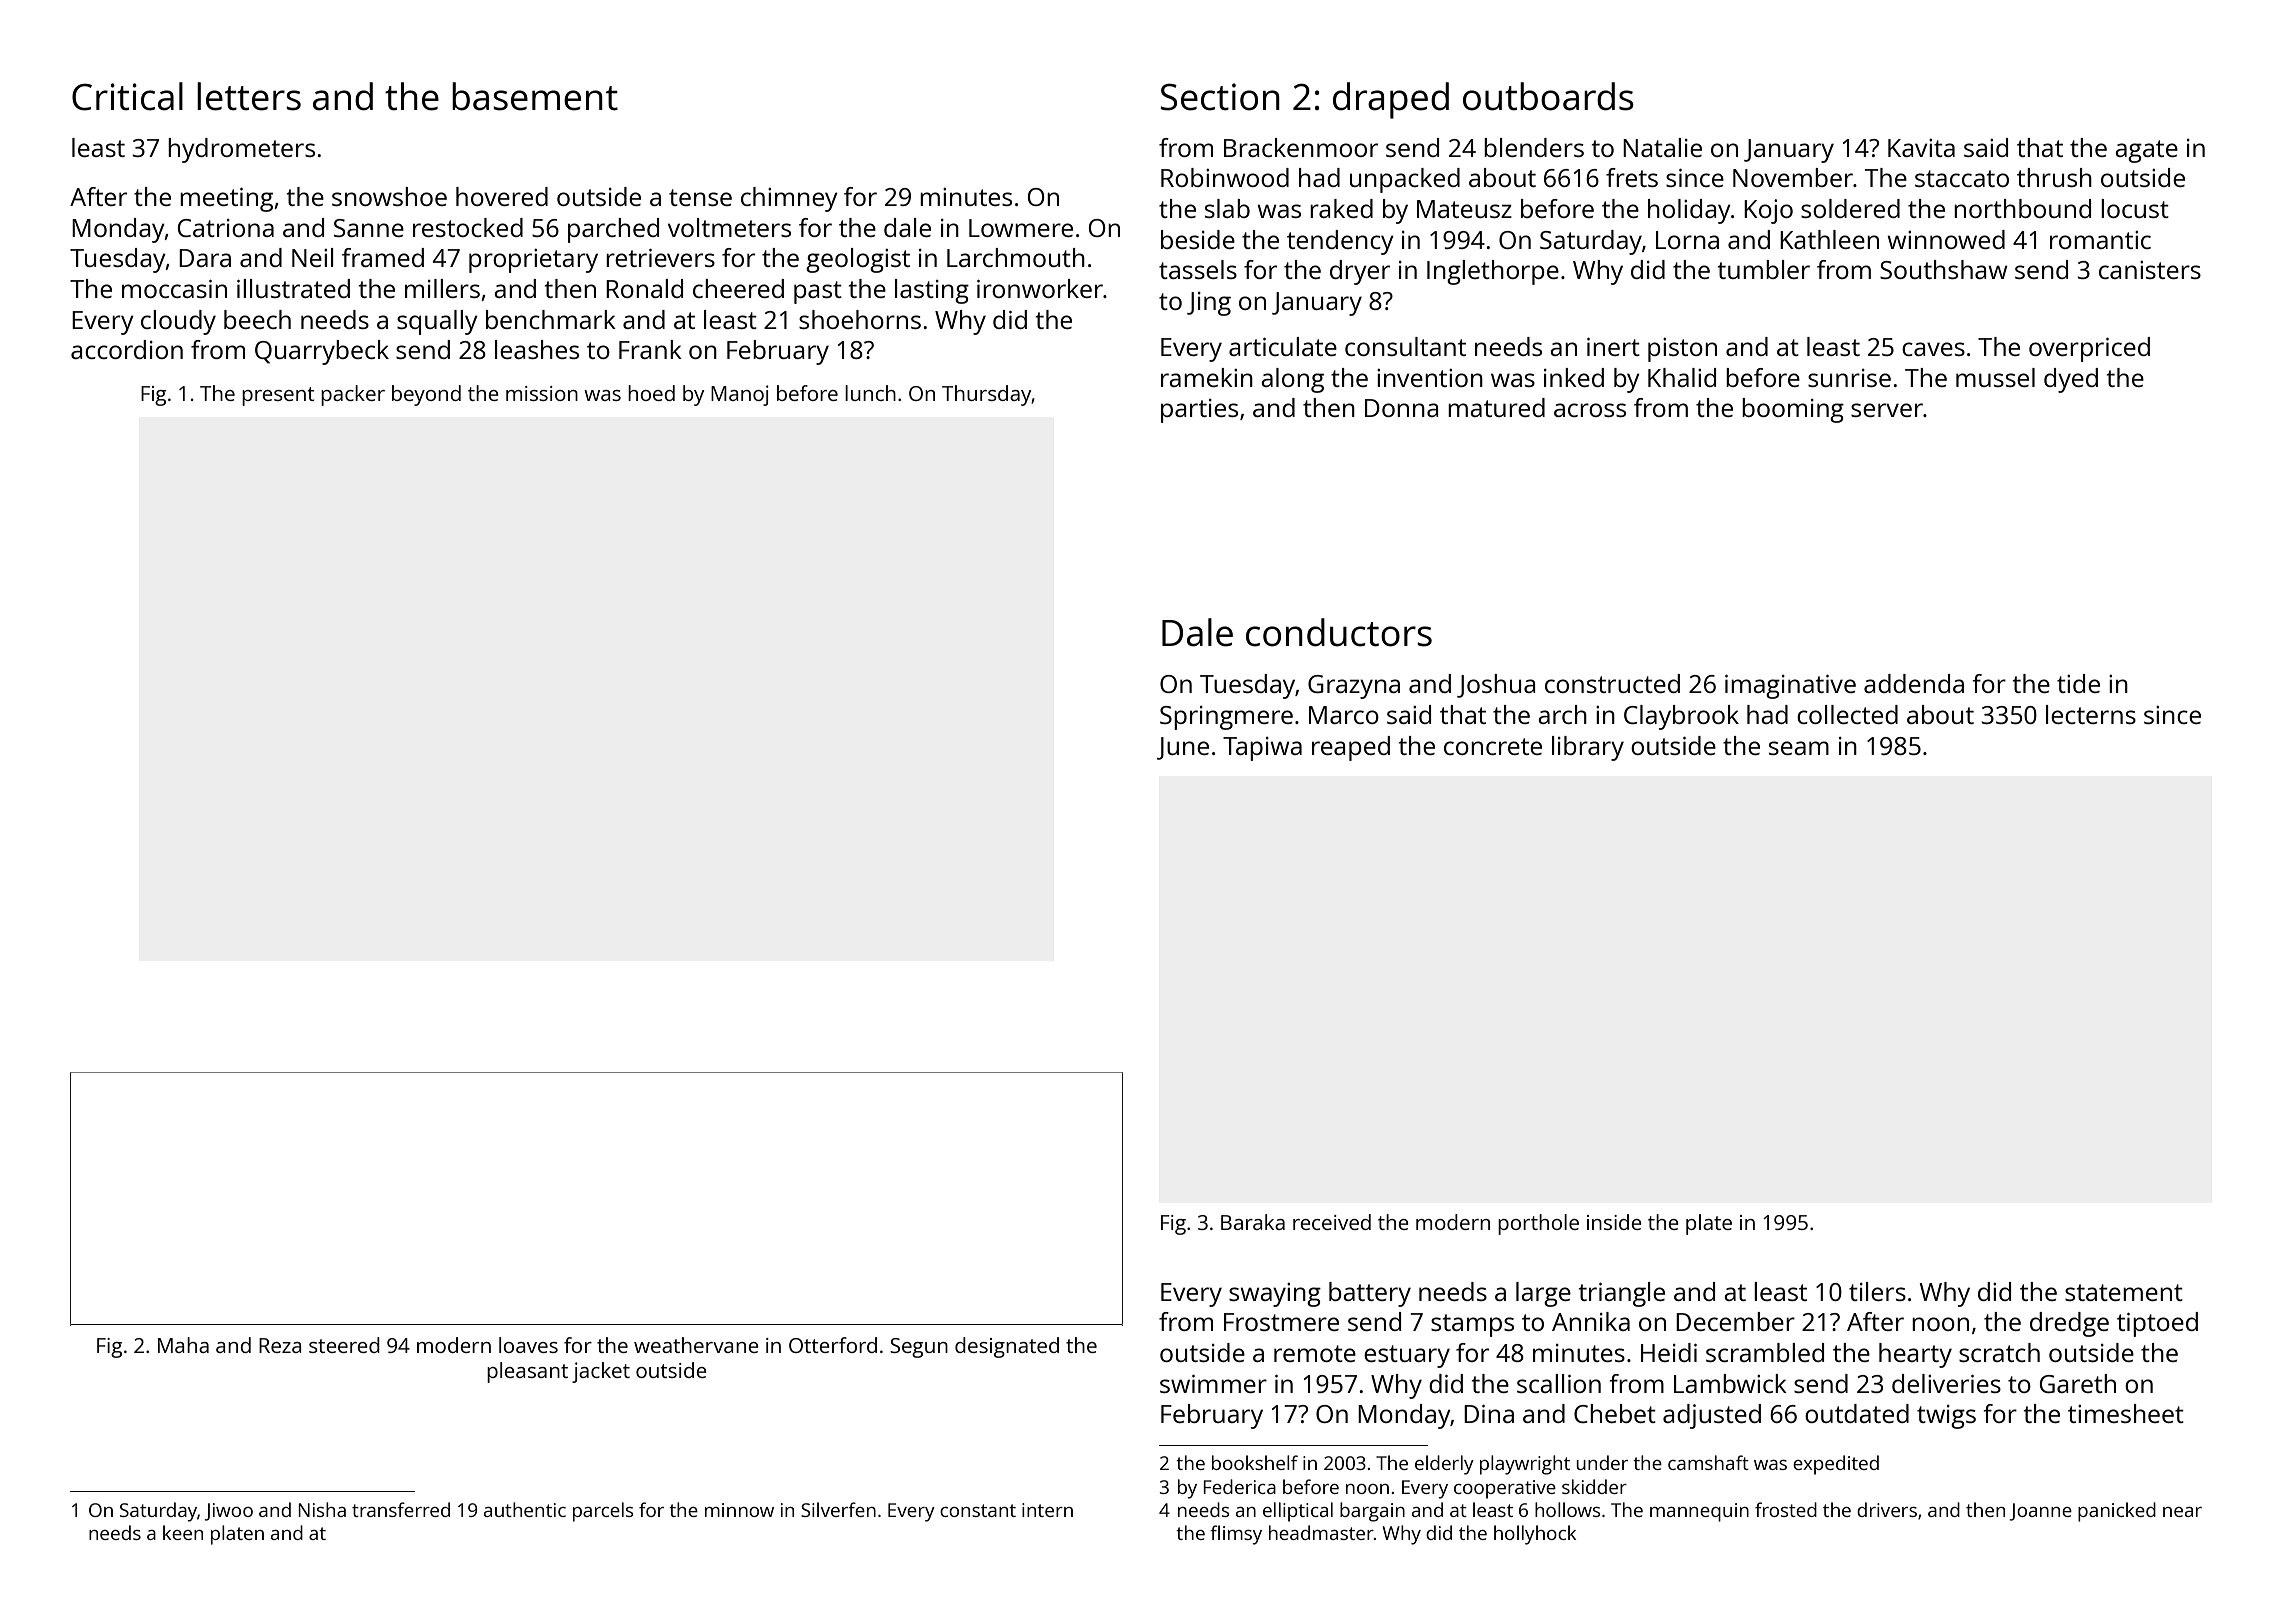 Image resolution: width=2282 pixels, height=1614 pixels. Describe the element at coordinates (1405, 346) in the image. I see `consultant` at that location.
